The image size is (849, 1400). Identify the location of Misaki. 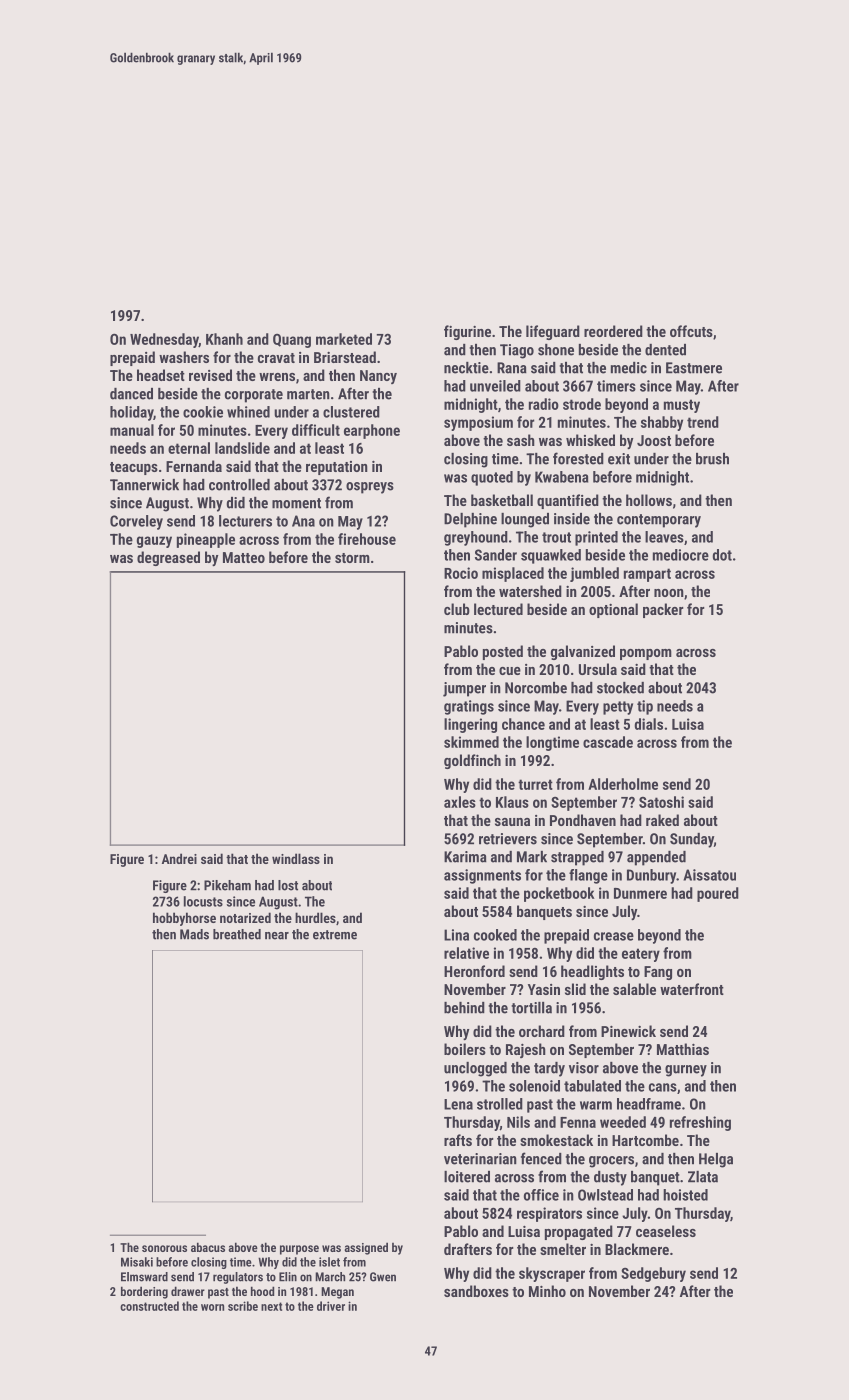
(137, 1262).
